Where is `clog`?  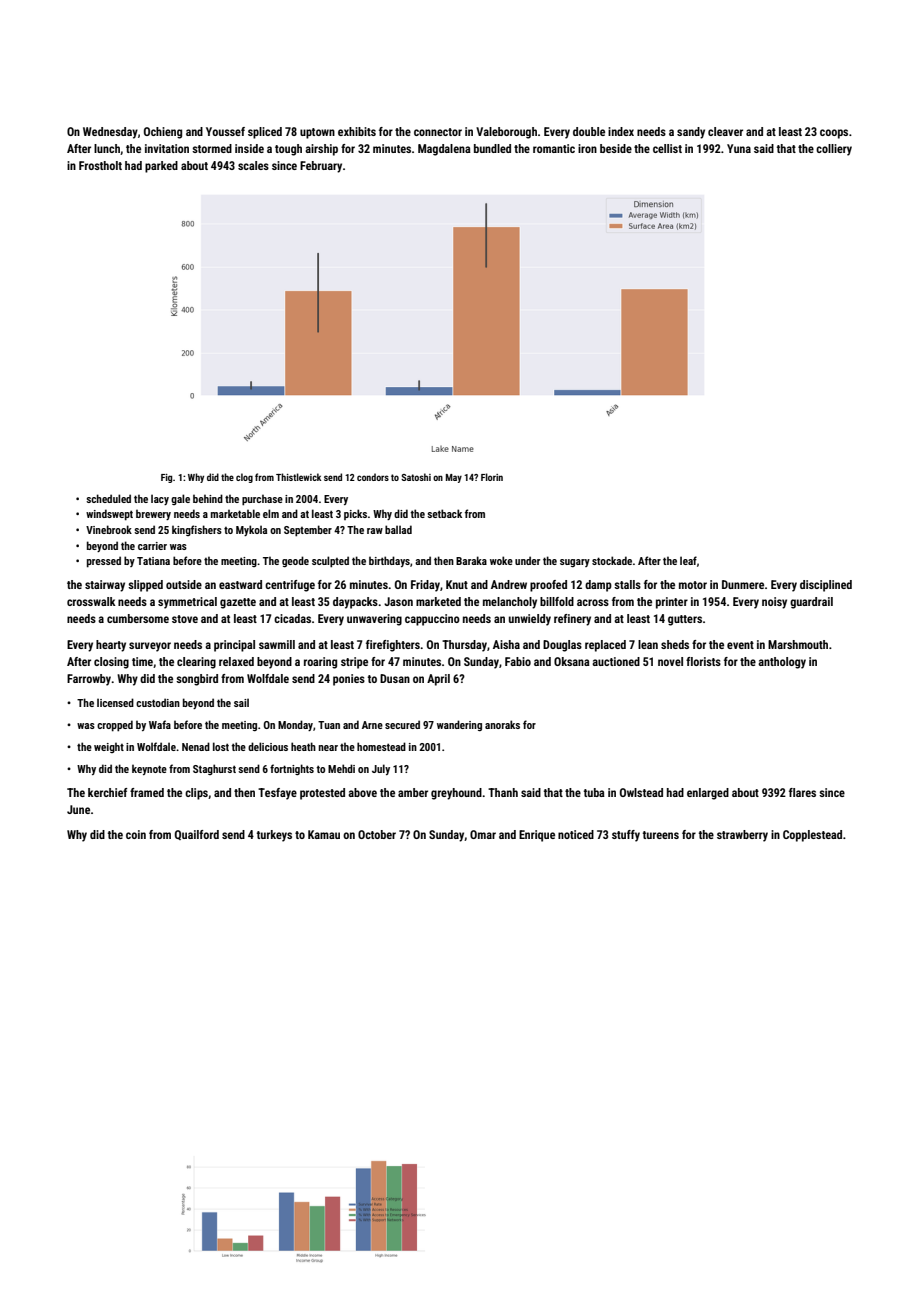
clog is located at coordinates (244, 478).
